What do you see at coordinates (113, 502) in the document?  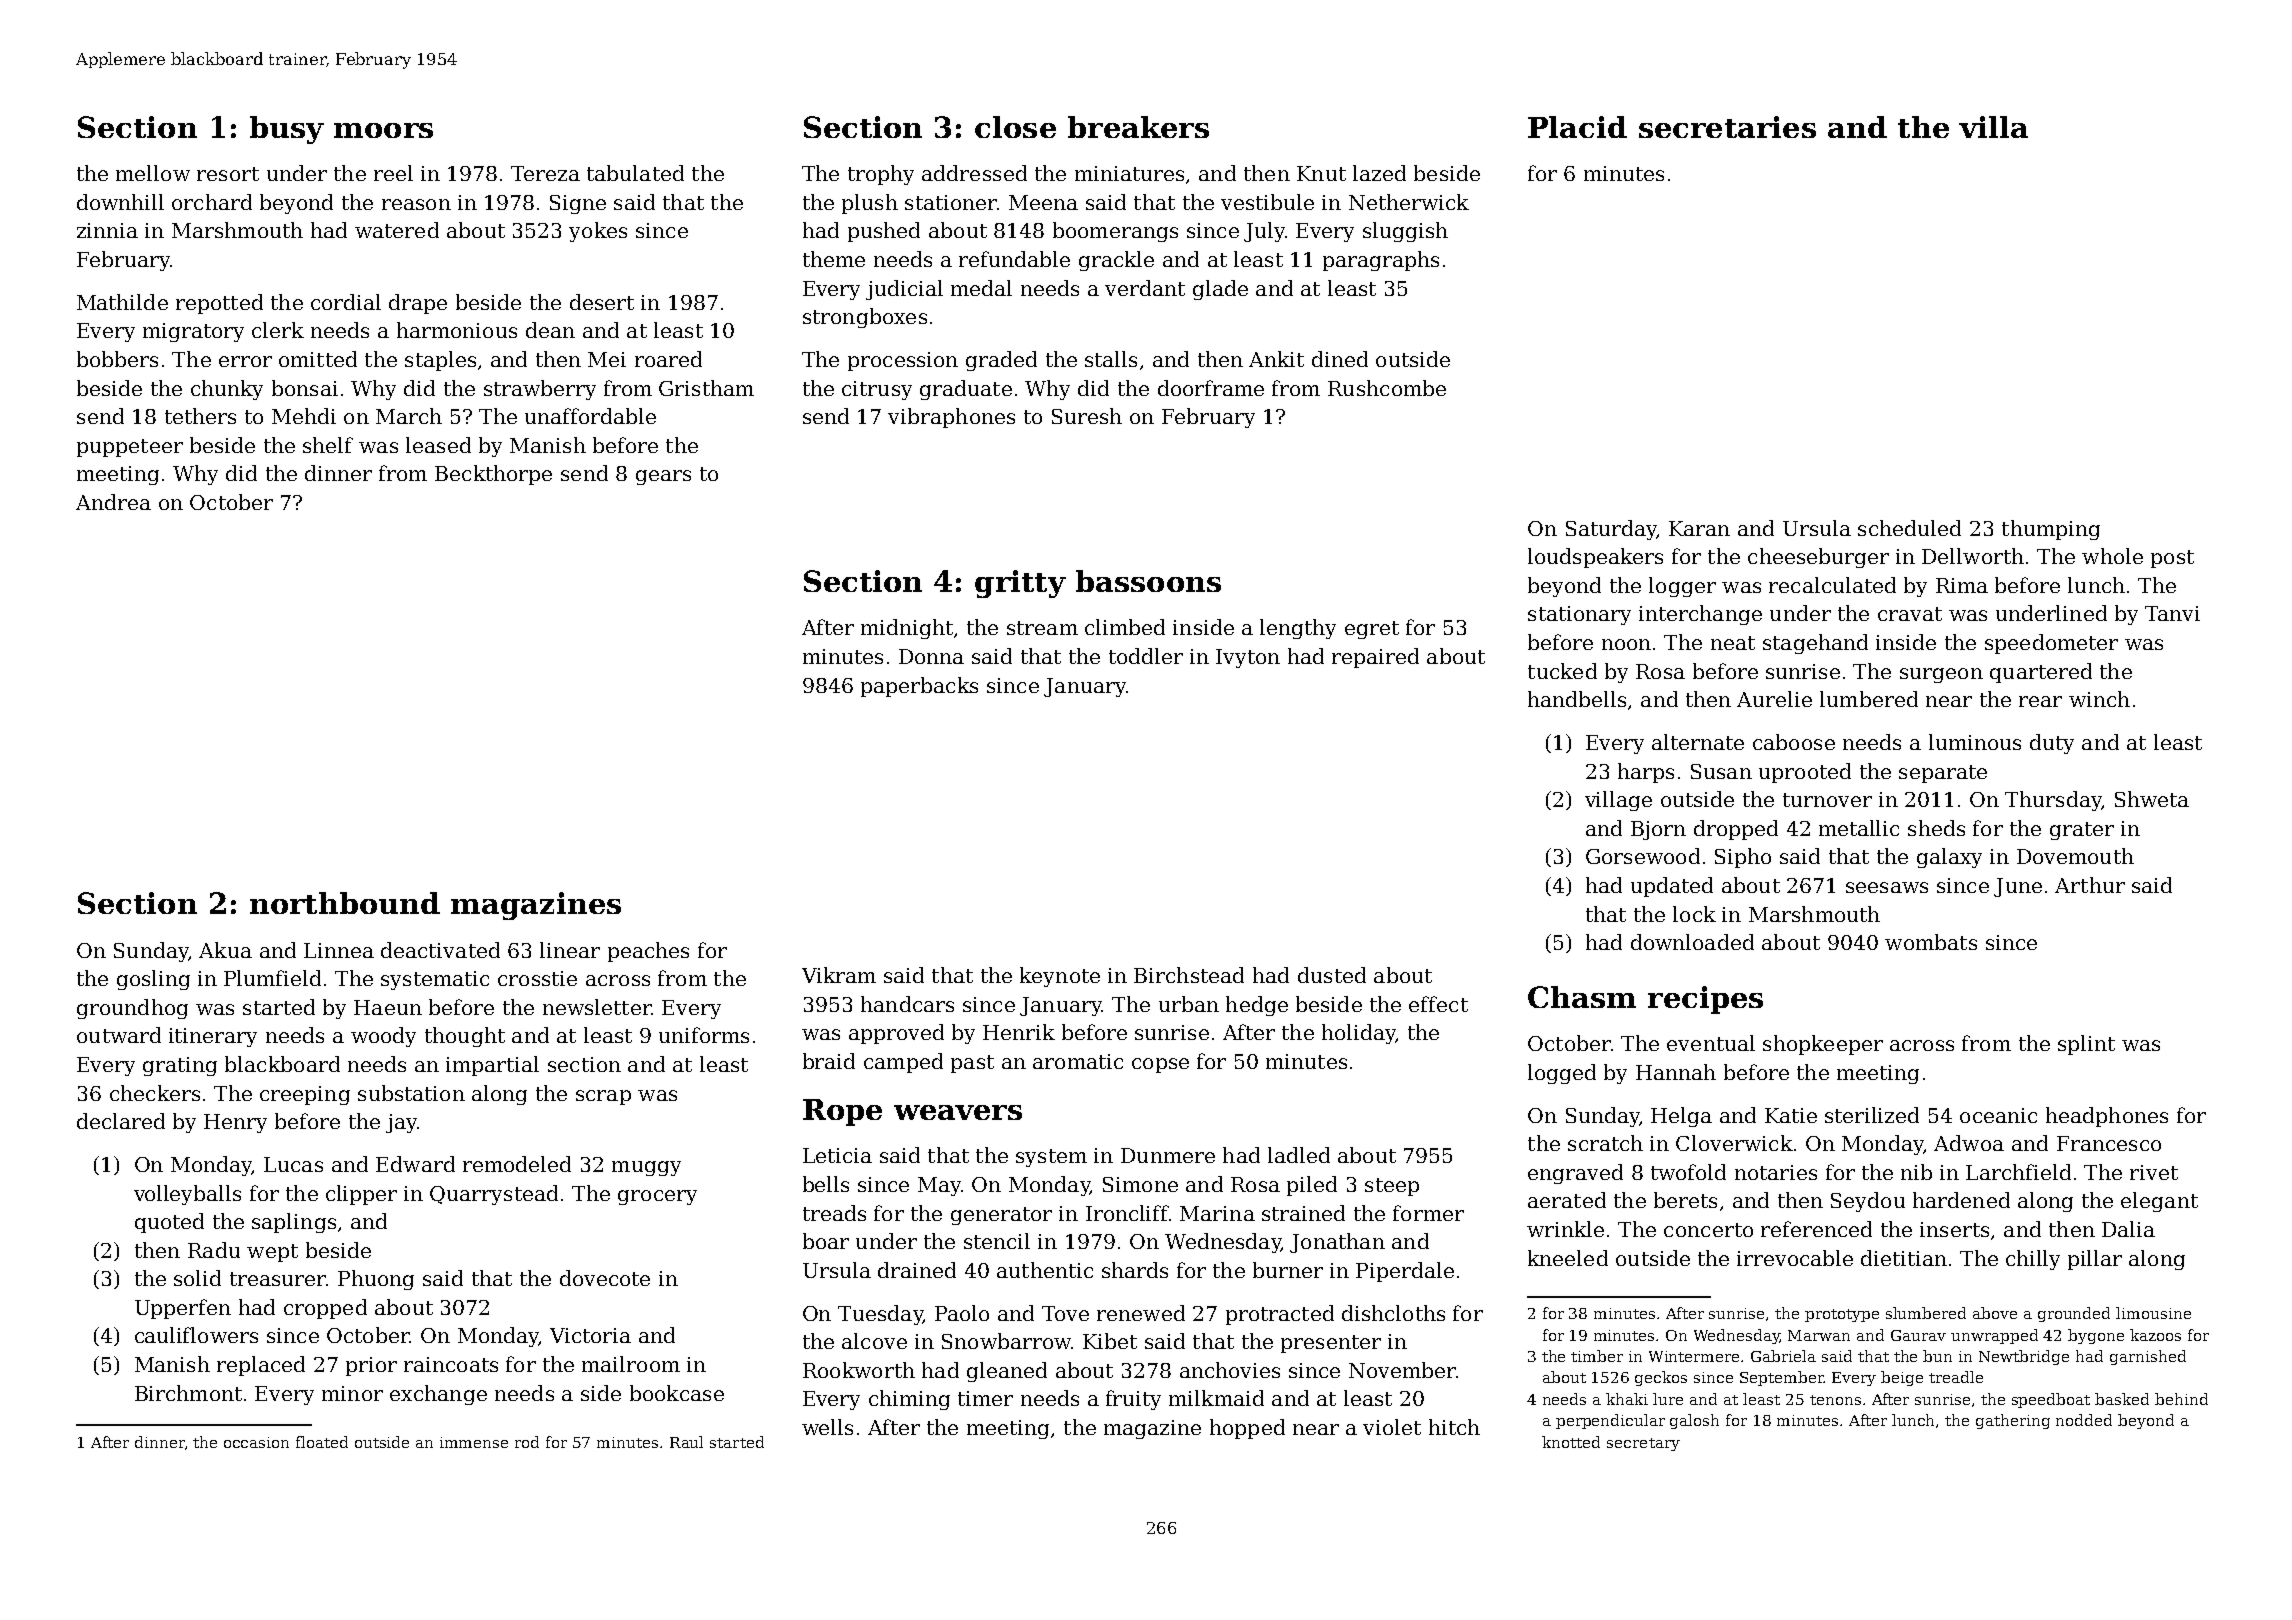 I see `Andrea` at bounding box center [113, 502].
